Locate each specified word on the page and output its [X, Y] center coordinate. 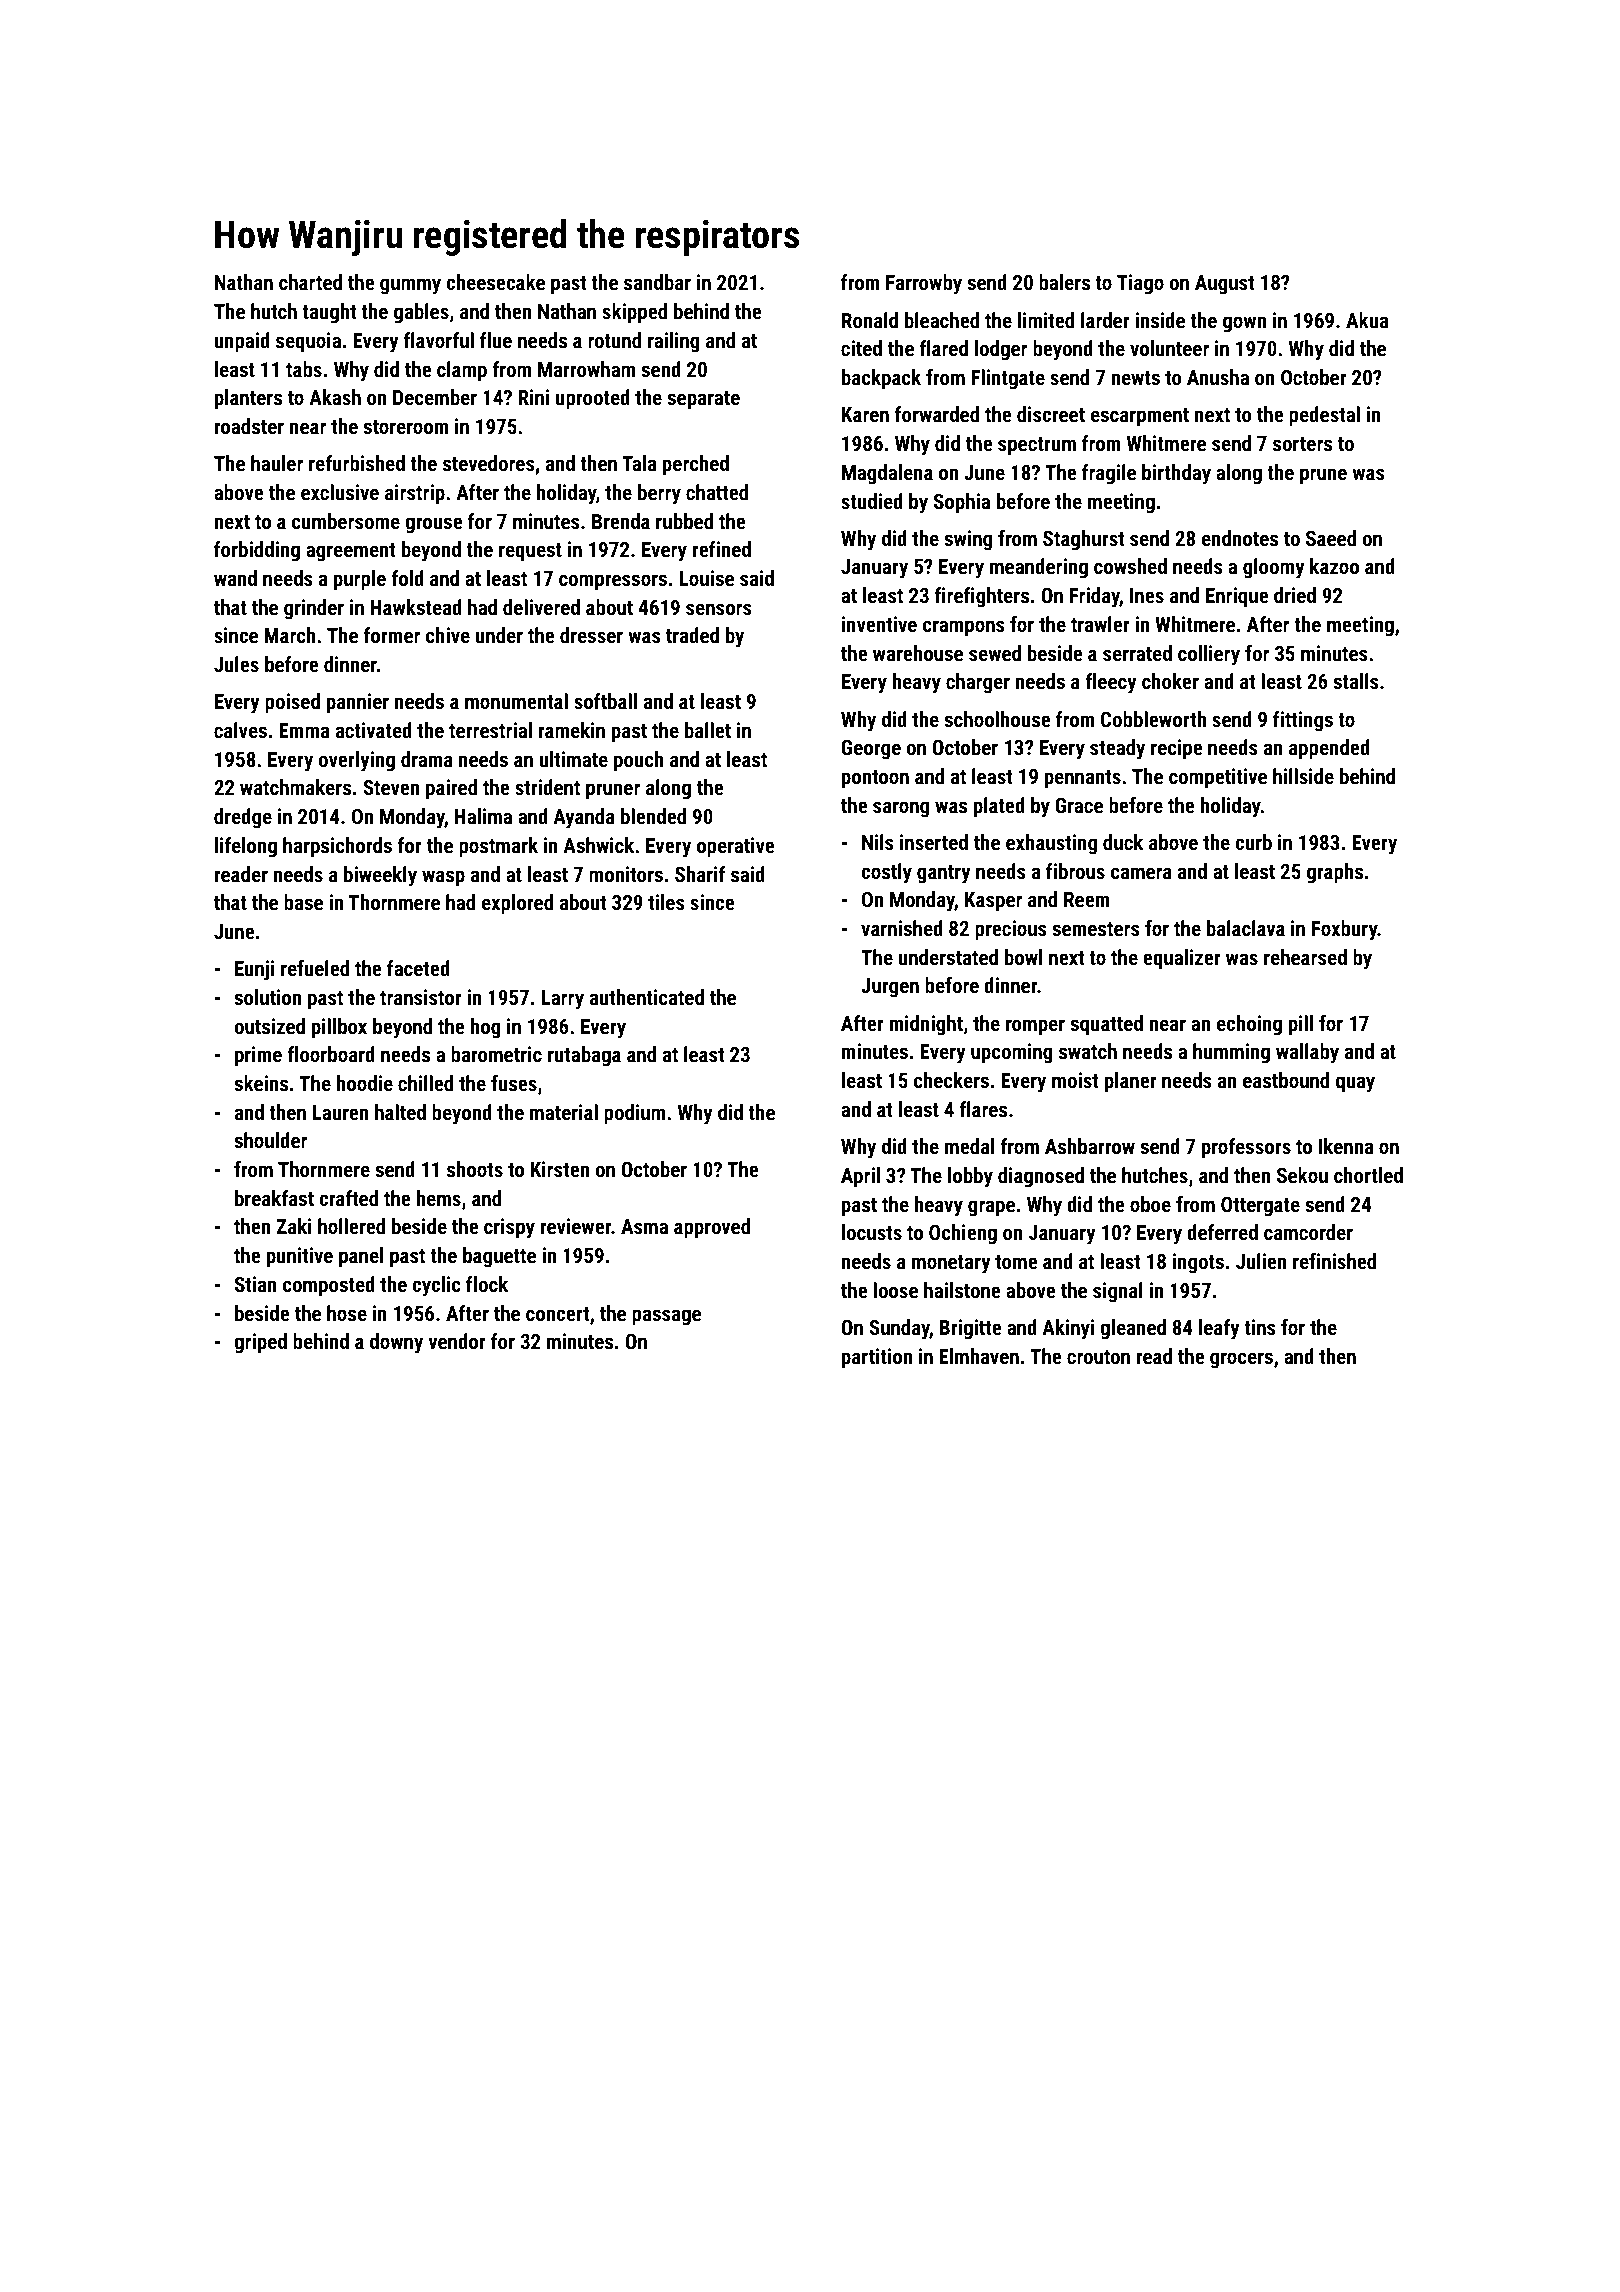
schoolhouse [998, 719]
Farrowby [924, 284]
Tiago [1140, 284]
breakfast [274, 1198]
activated [374, 730]
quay [1355, 1084]
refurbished [357, 463]
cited [861, 348]
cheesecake [495, 282]
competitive [1218, 778]
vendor [457, 1341]
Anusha [1218, 377]
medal [969, 1146]
